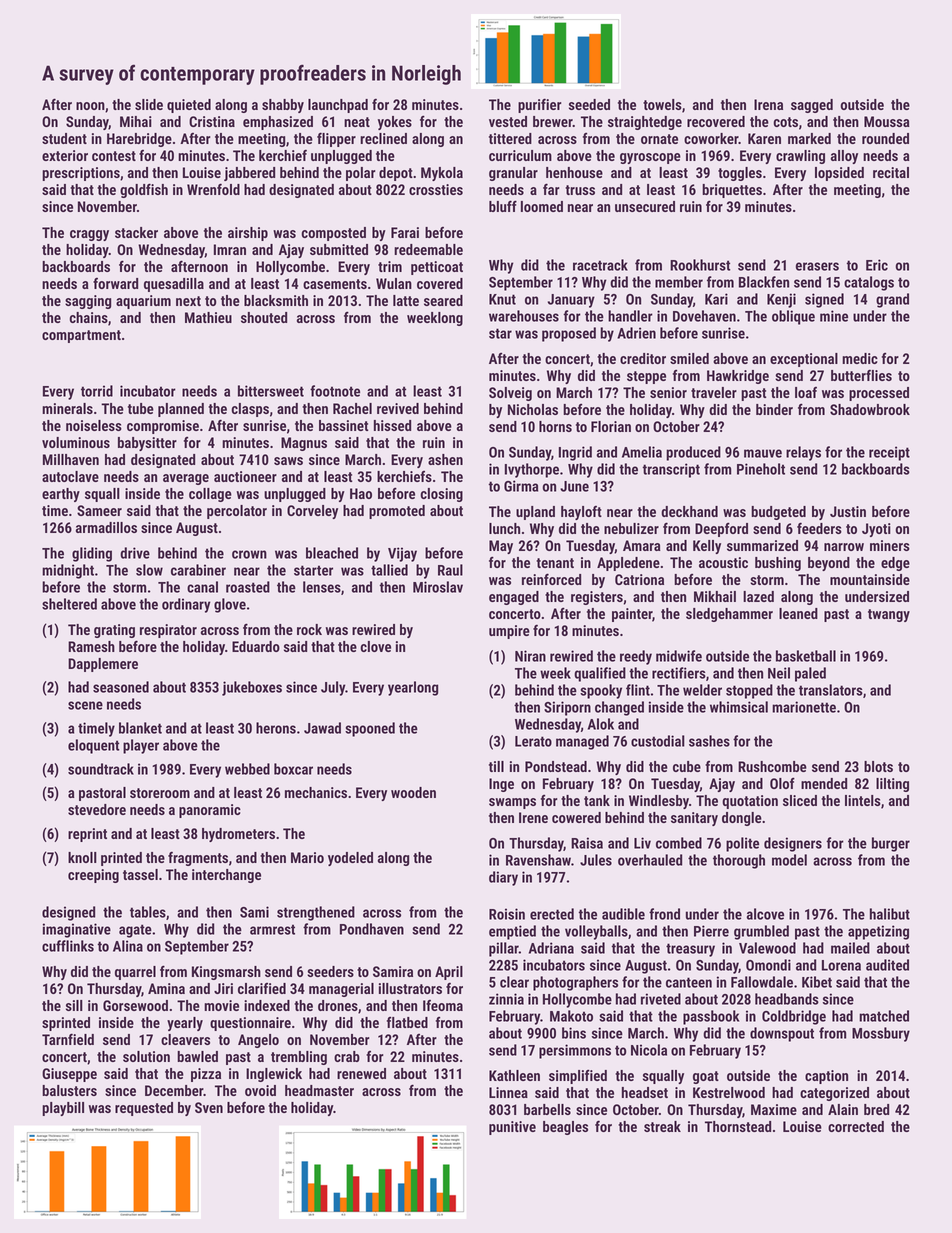  What do you see at coordinates (249, 554) in the screenshot?
I see `crown` at bounding box center [249, 554].
